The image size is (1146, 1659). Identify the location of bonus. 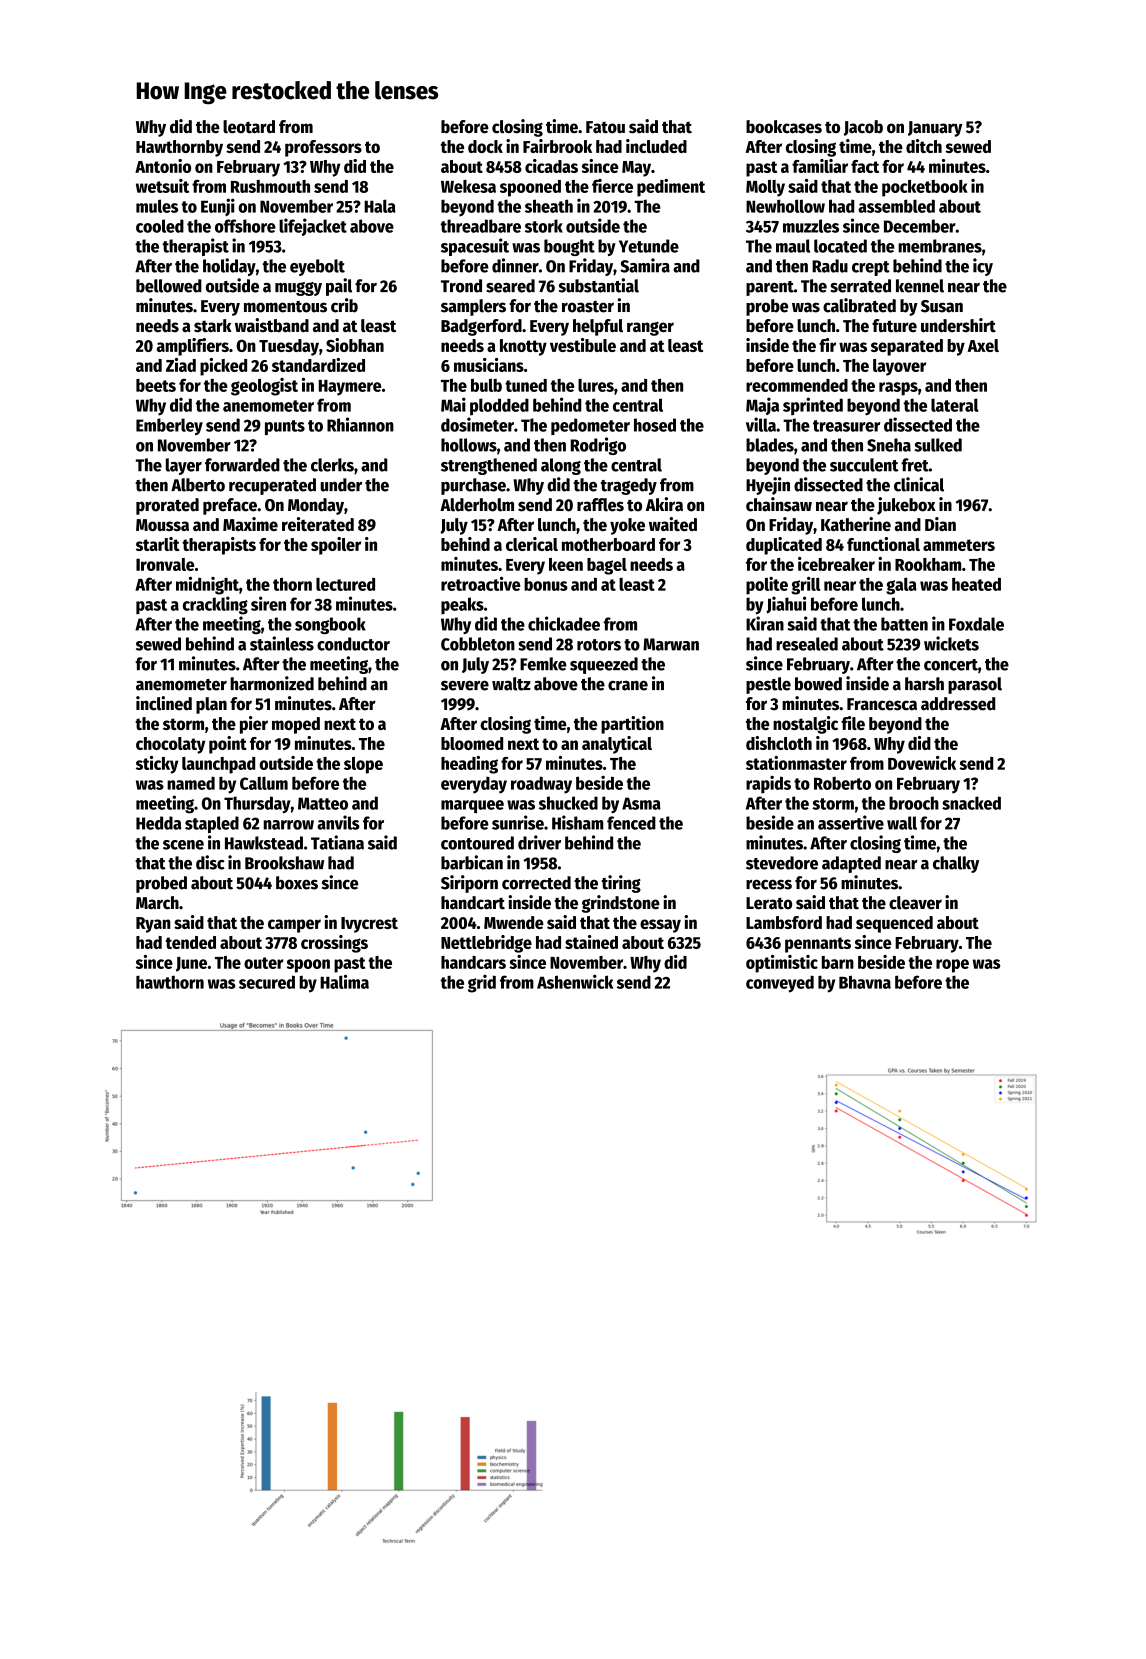
(546, 584).
